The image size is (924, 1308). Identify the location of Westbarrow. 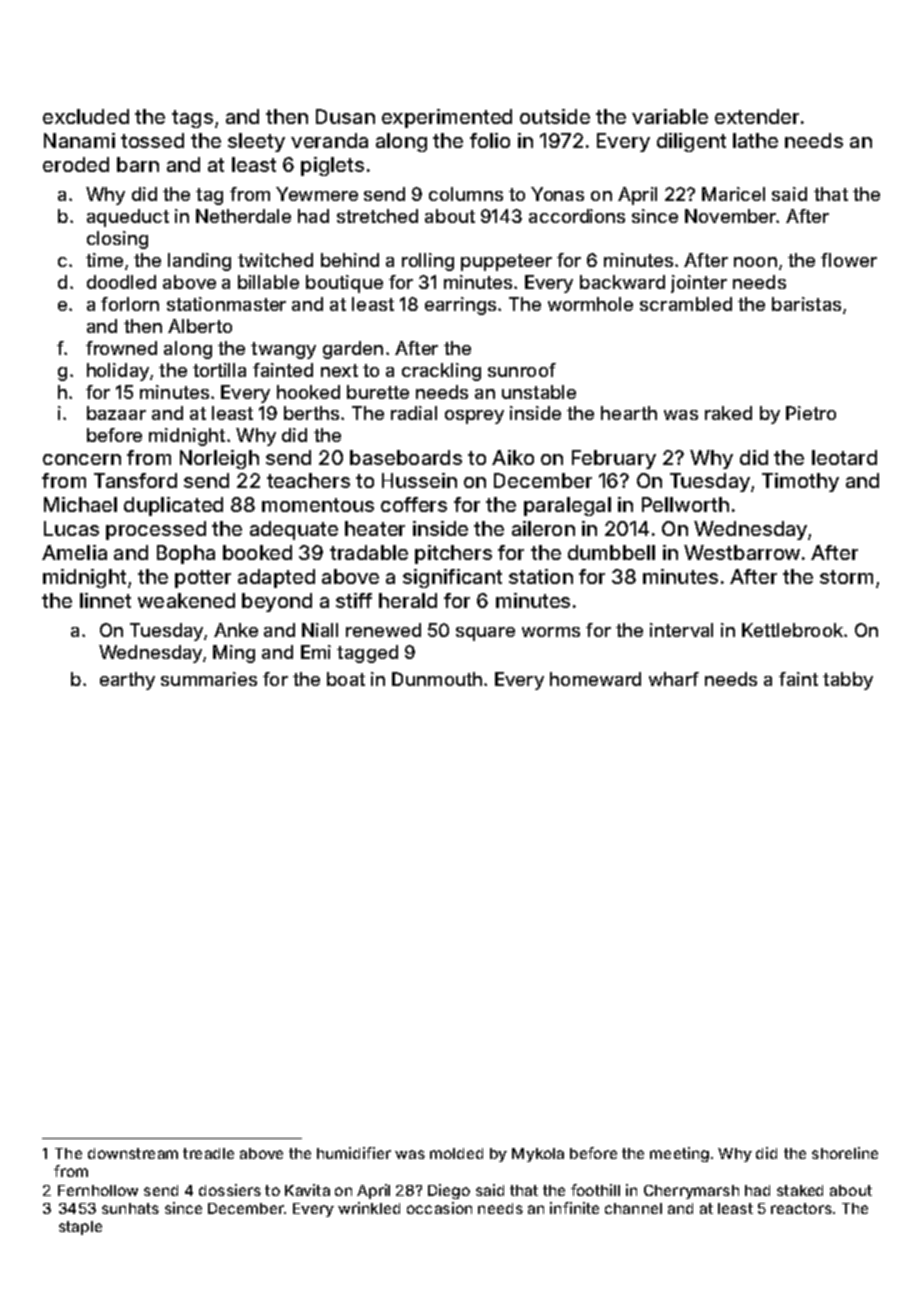
(742, 552).
